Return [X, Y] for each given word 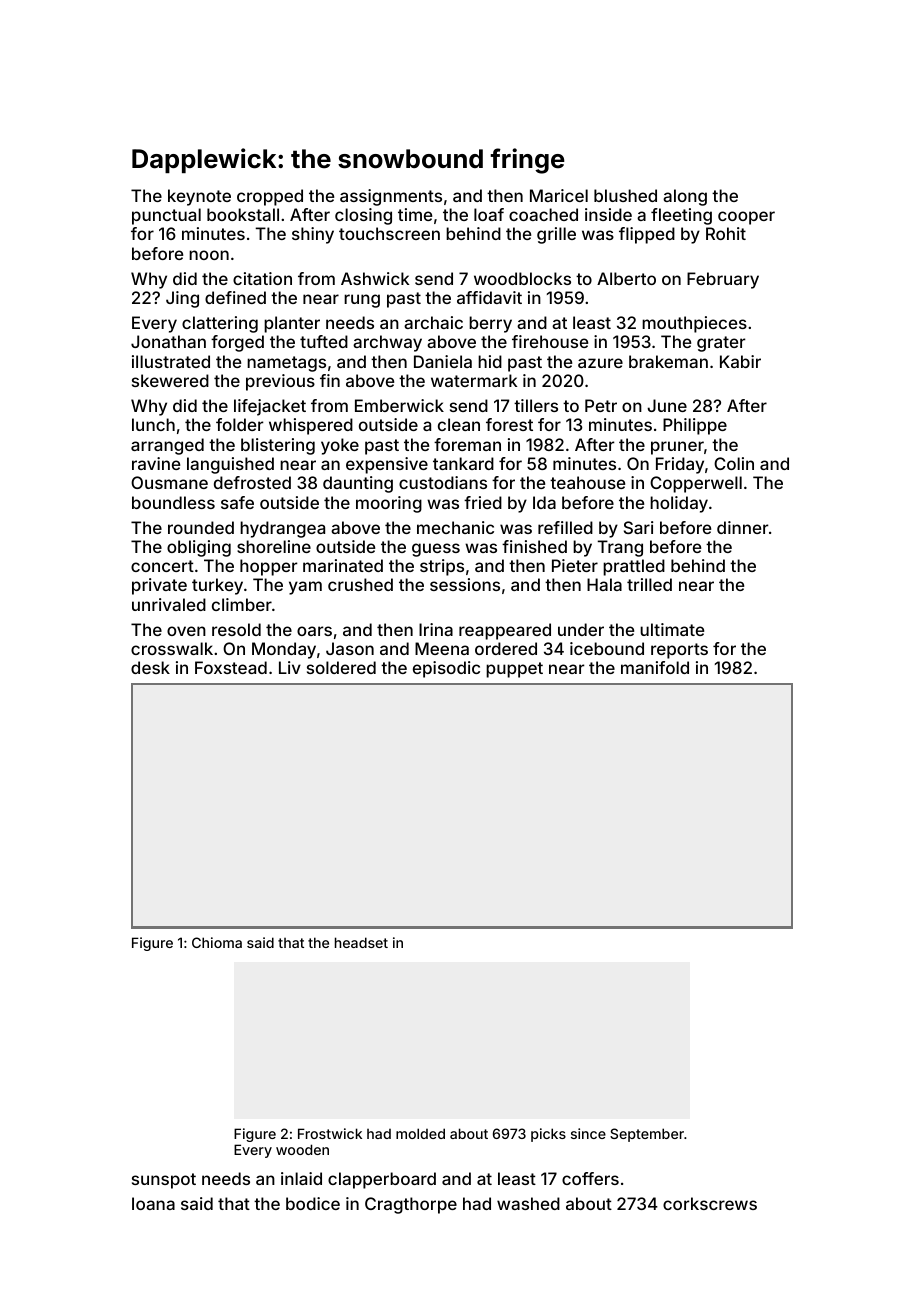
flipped [647, 235]
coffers [590, 1178]
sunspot [164, 1181]
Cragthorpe [411, 1205]
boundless [173, 502]
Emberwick [399, 405]
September [647, 1135]
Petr [601, 405]
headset [361, 942]
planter [292, 324]
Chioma [217, 942]
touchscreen [389, 233]
